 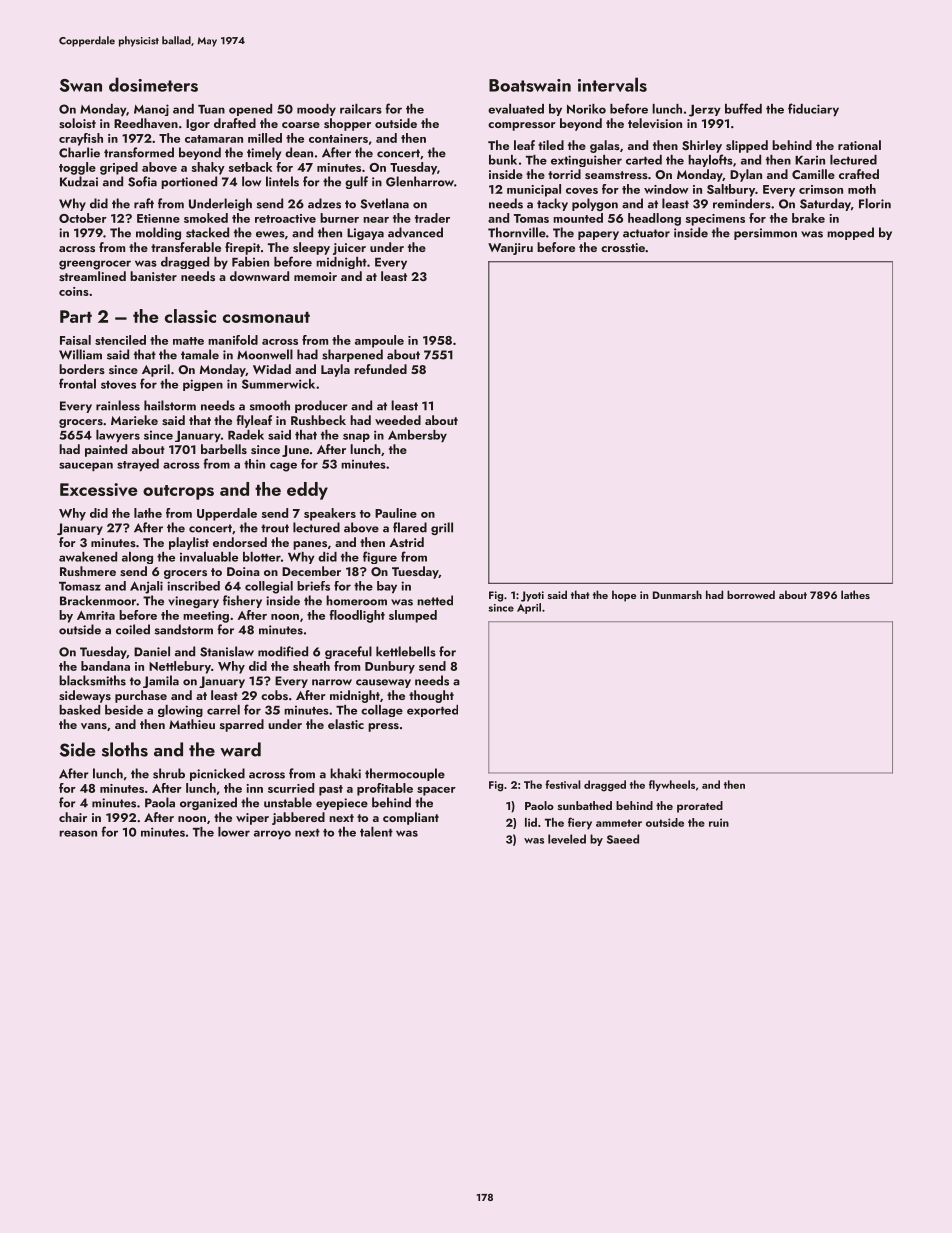 What do you see at coordinates (92, 680) in the document?
I see `blacksmiths` at bounding box center [92, 680].
